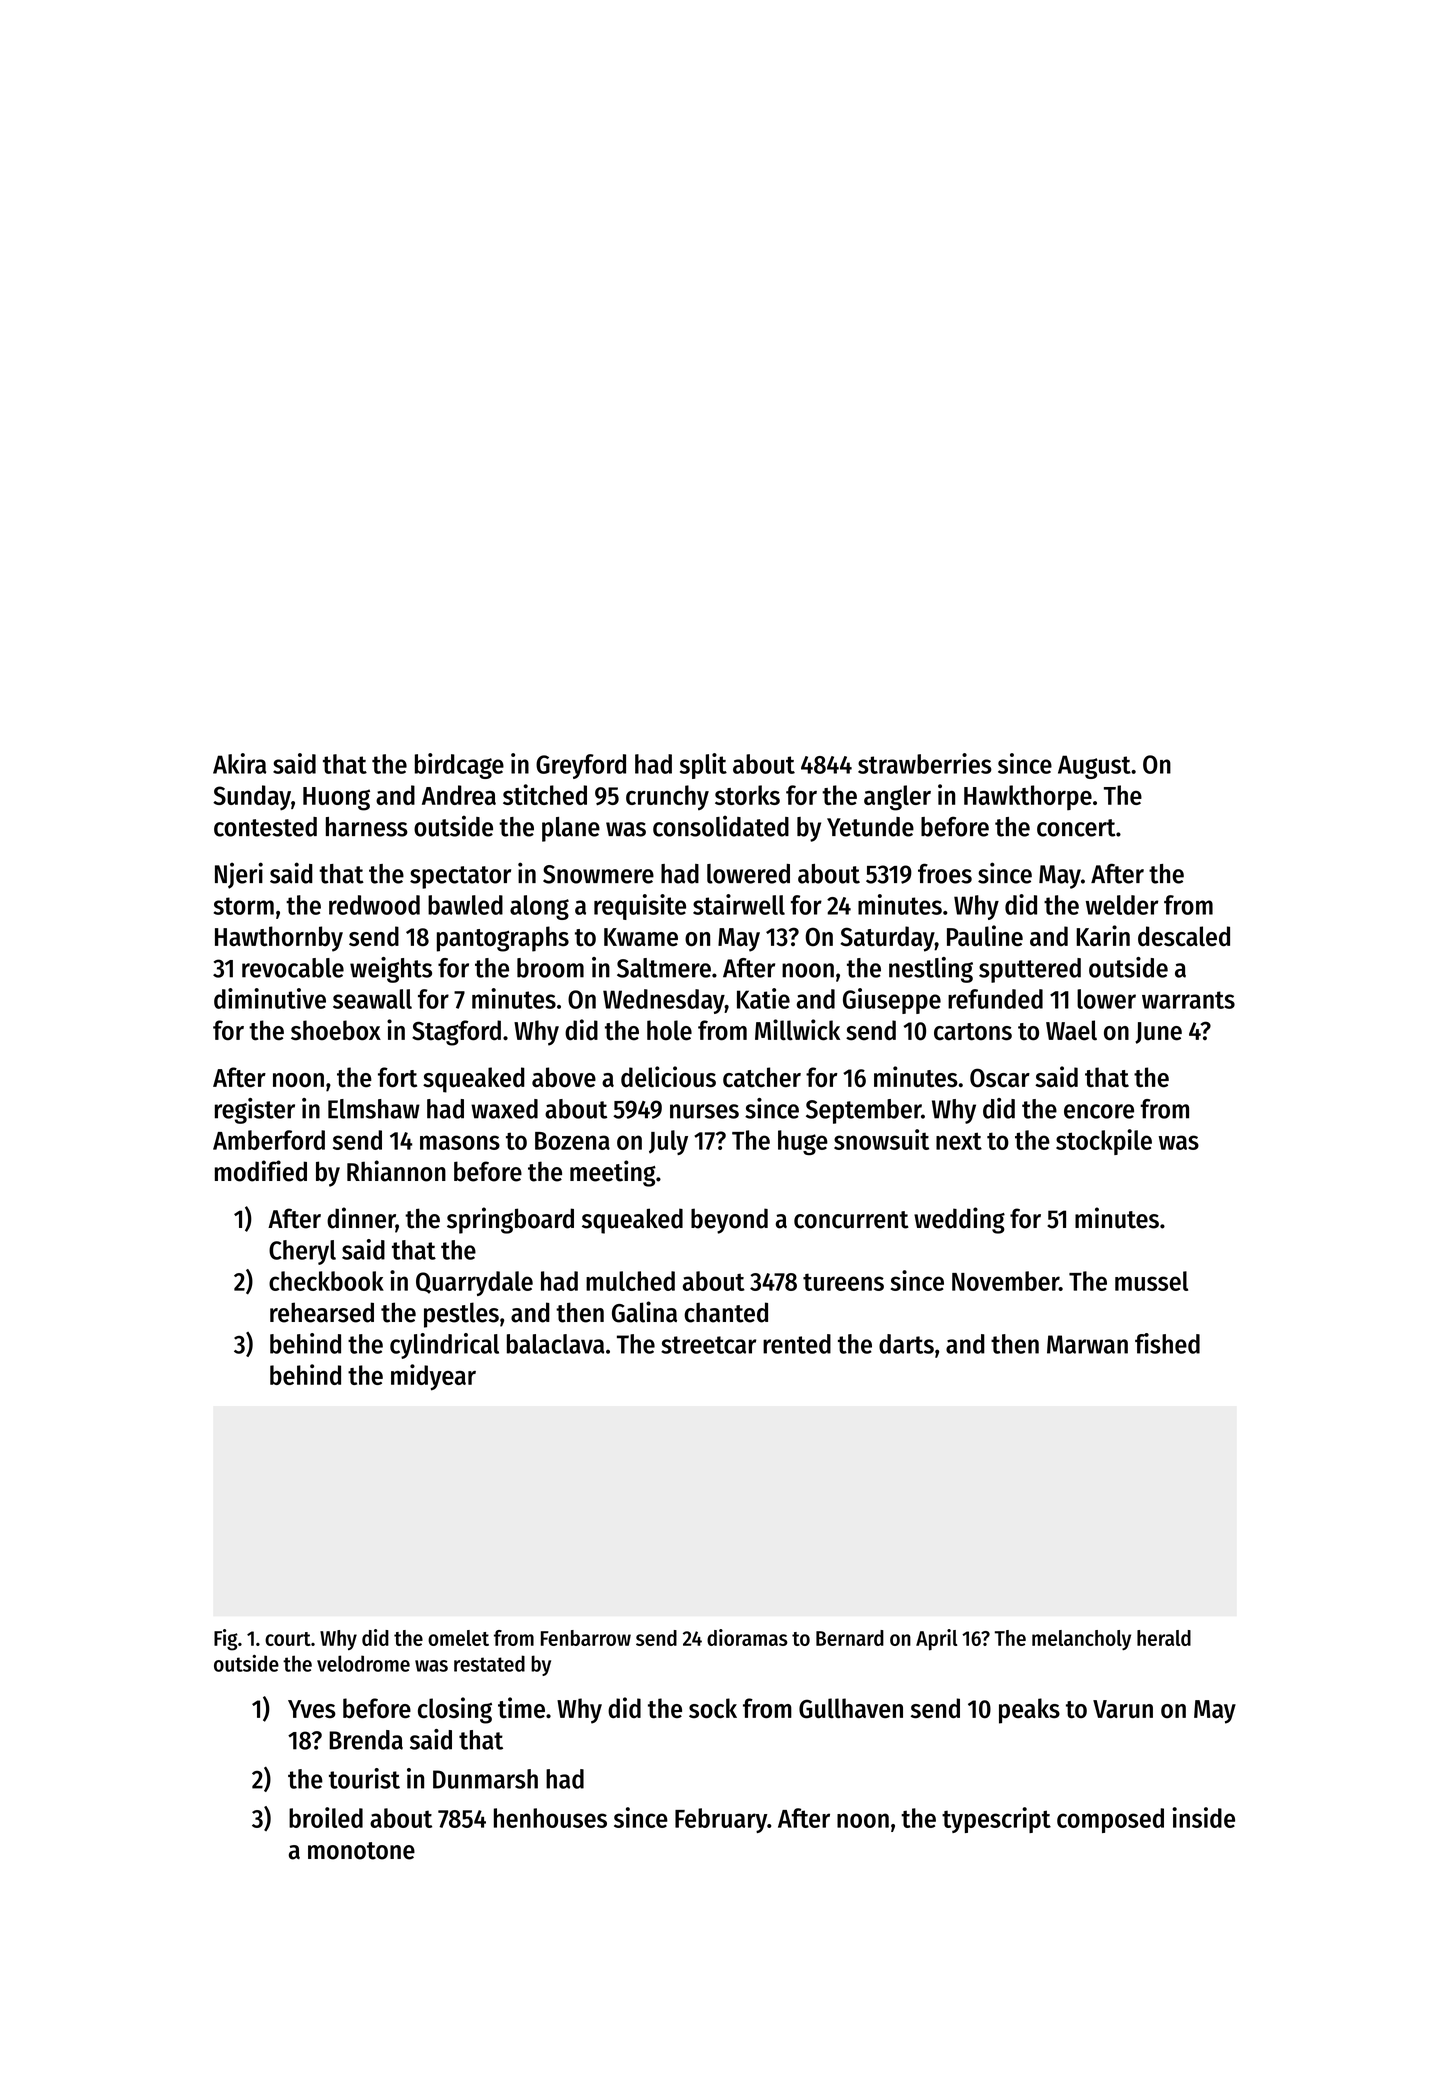  I want to click on Bernard, so click(850, 1638).
